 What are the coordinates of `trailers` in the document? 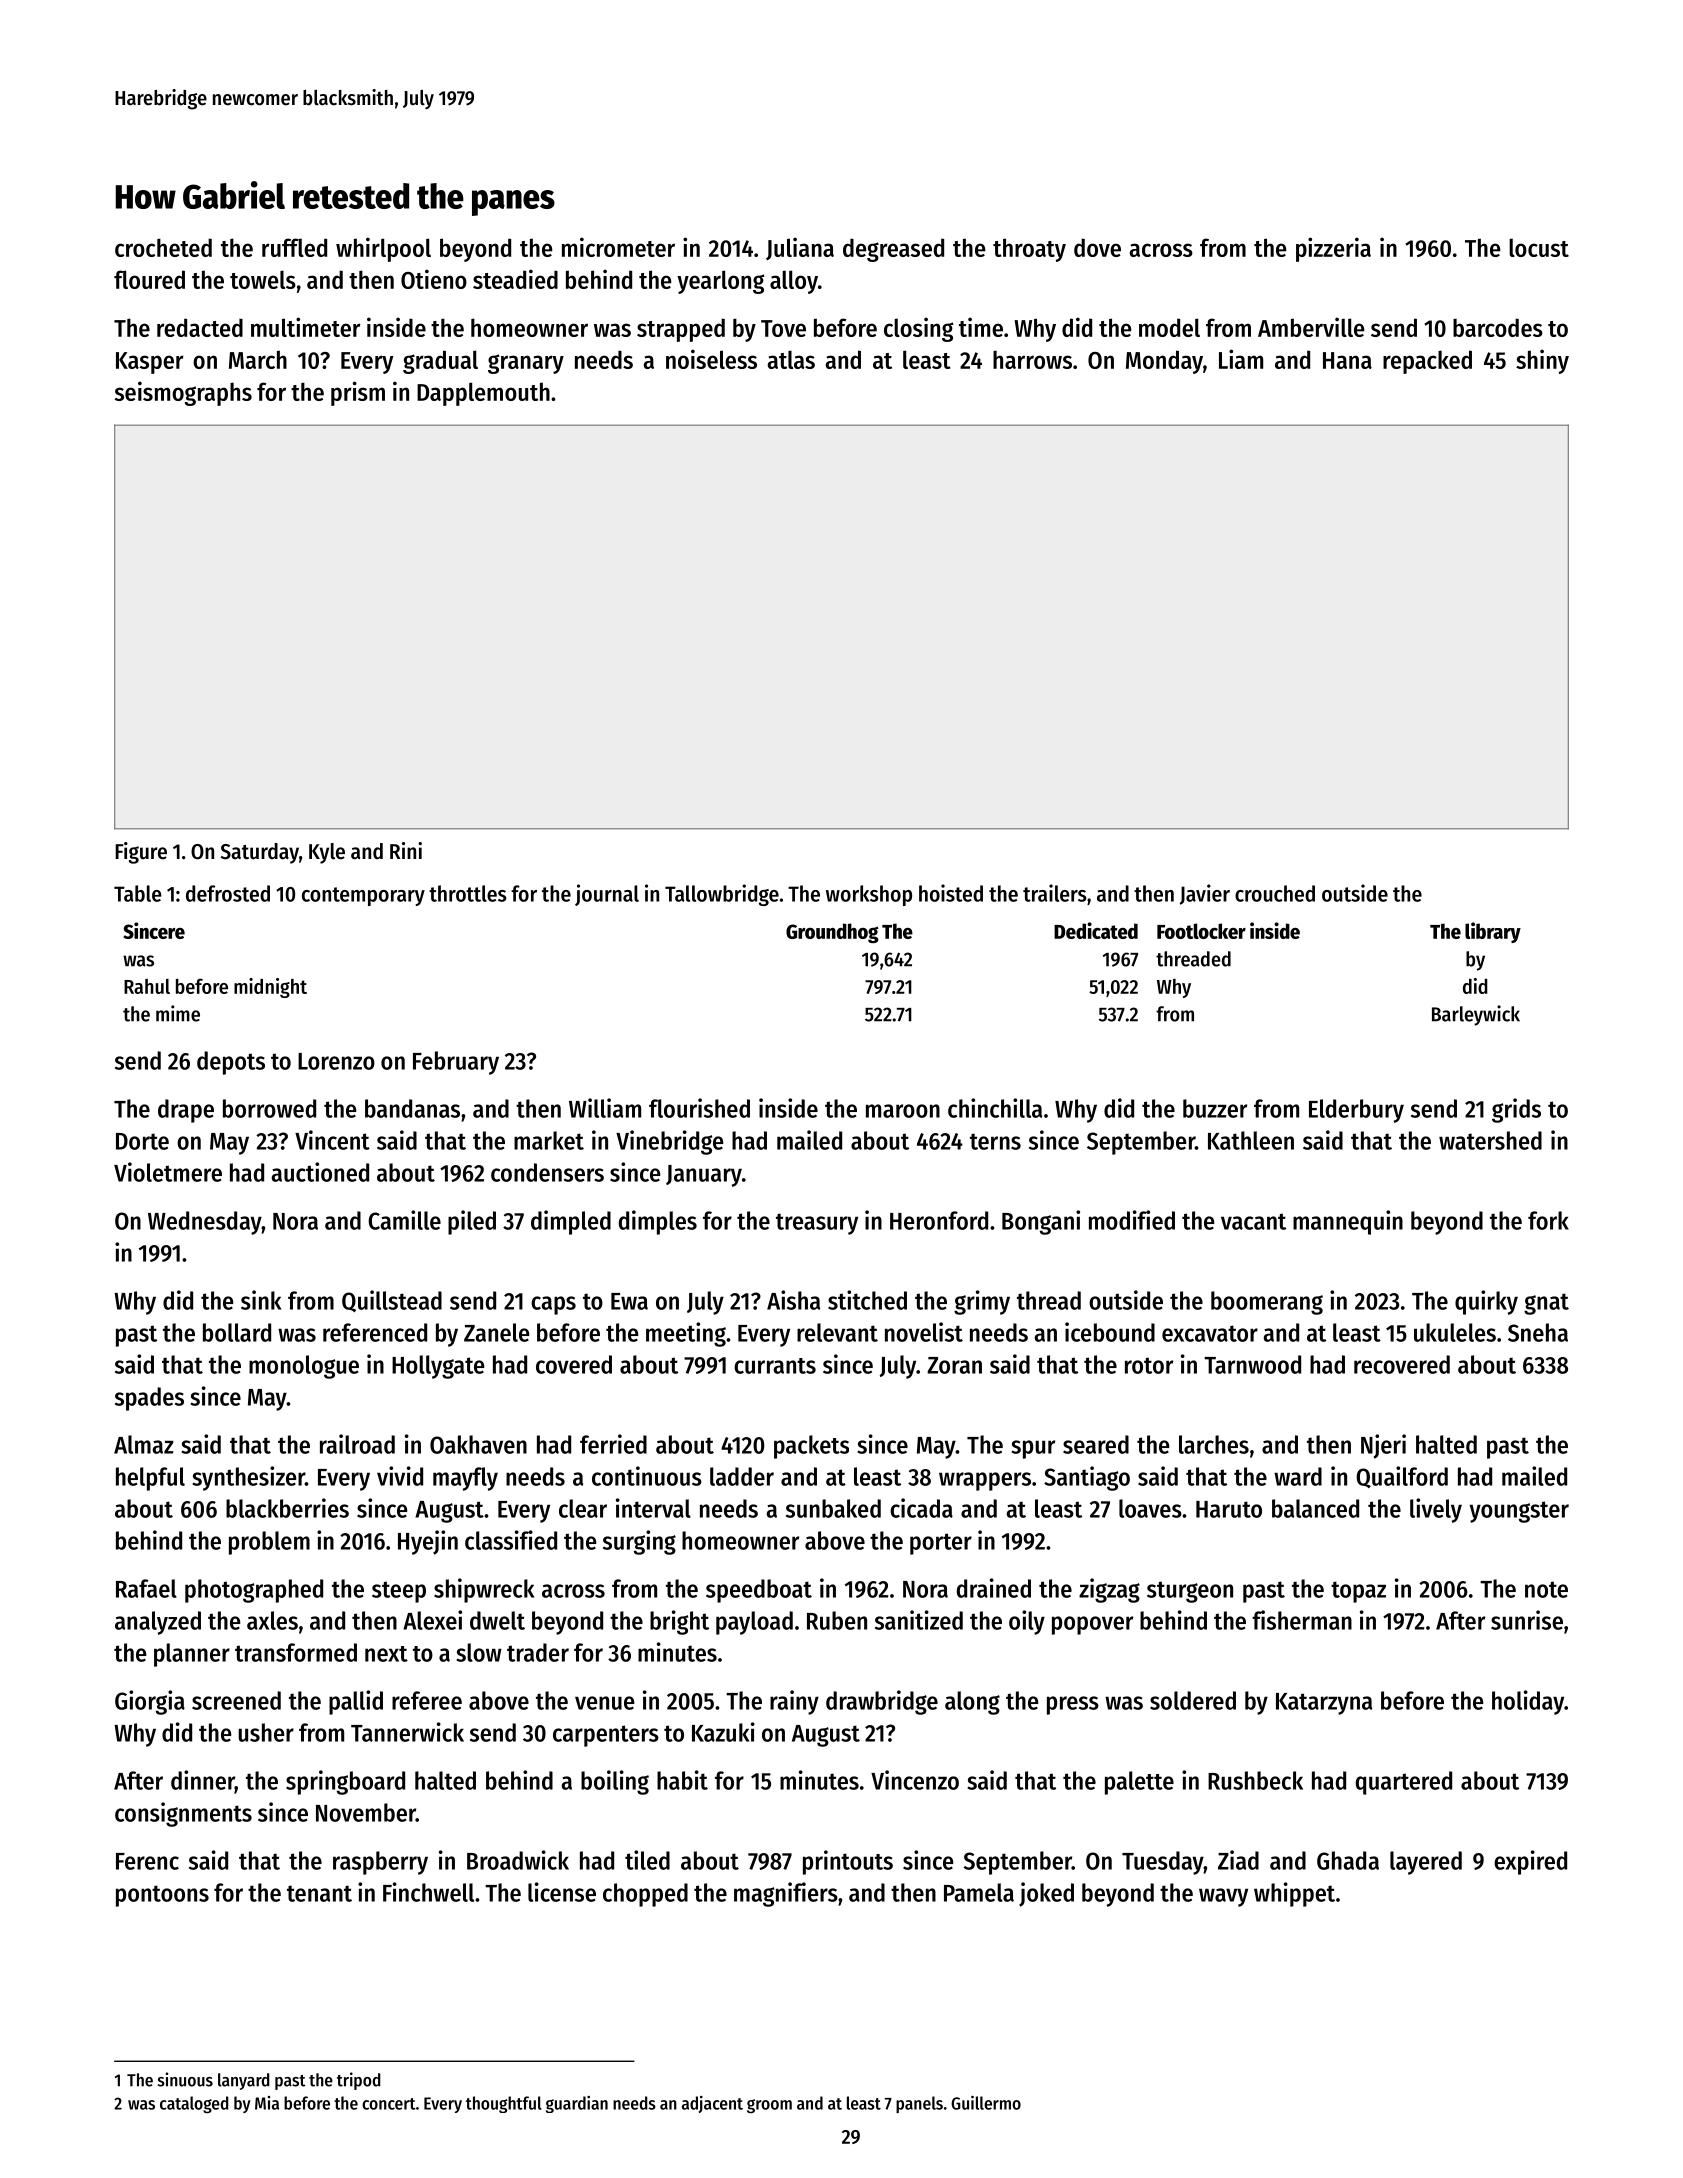 It's located at (1054, 893).
